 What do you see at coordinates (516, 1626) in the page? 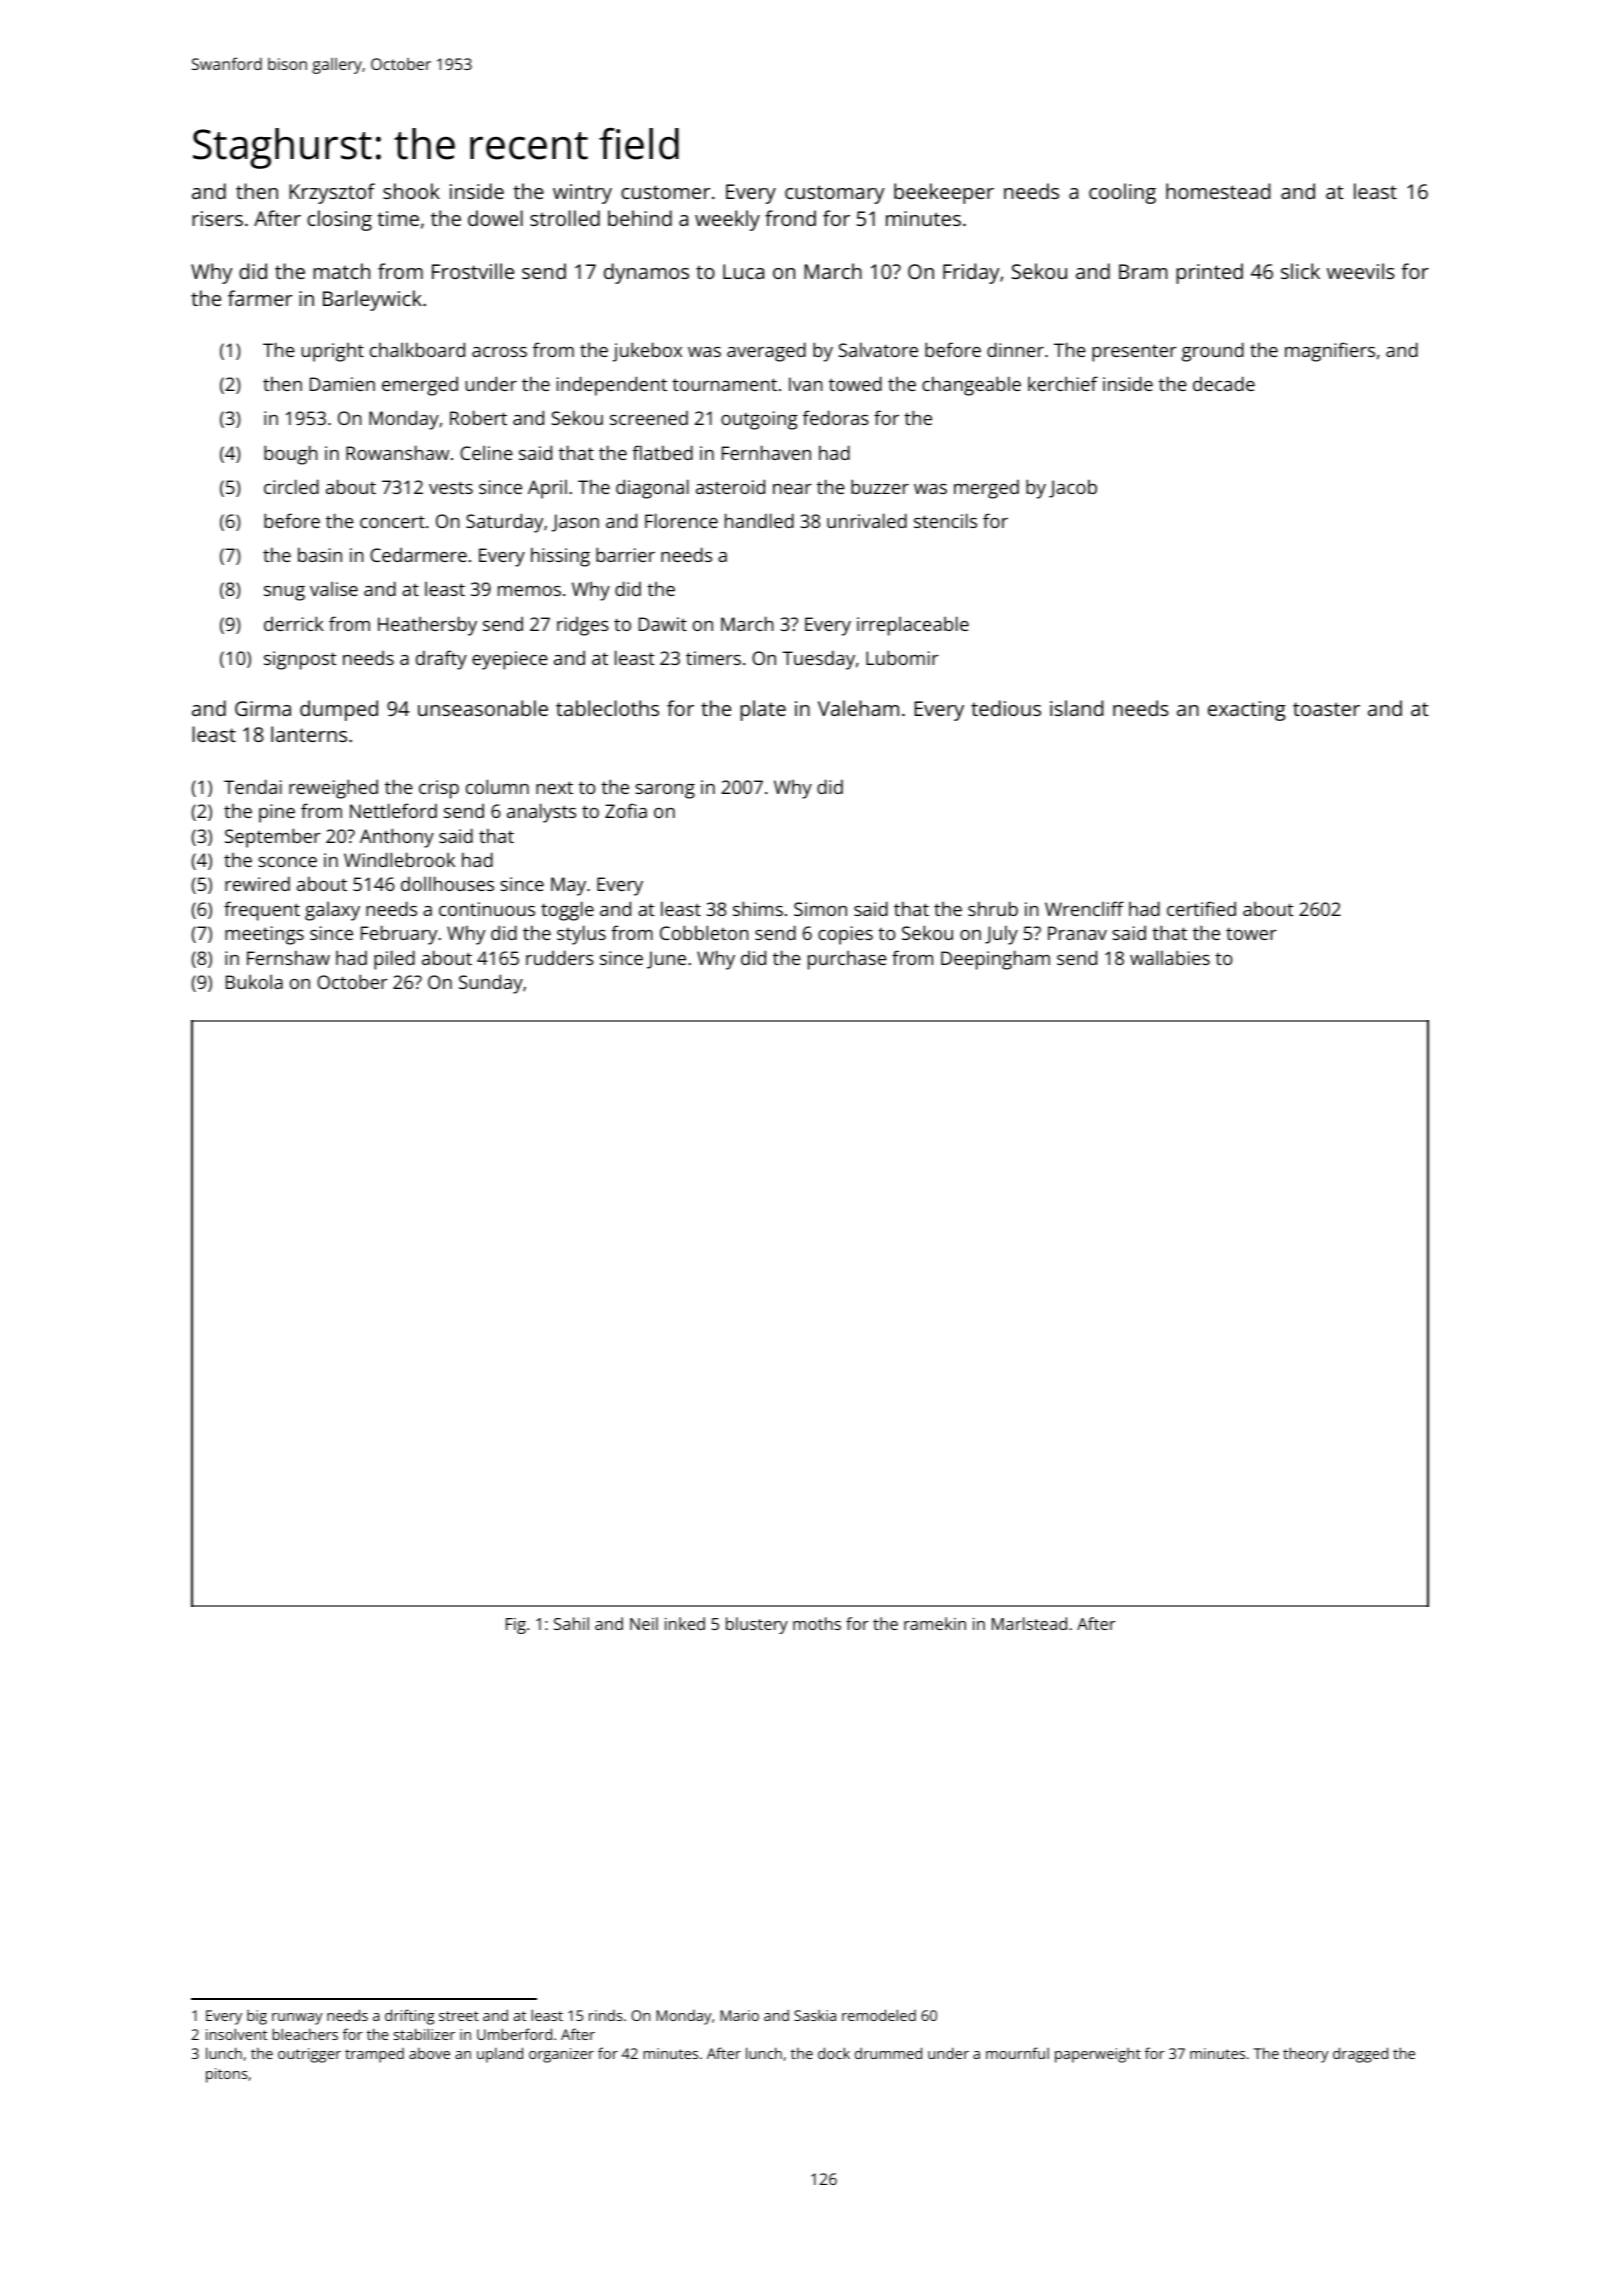
I see `Fig` at bounding box center [516, 1626].
